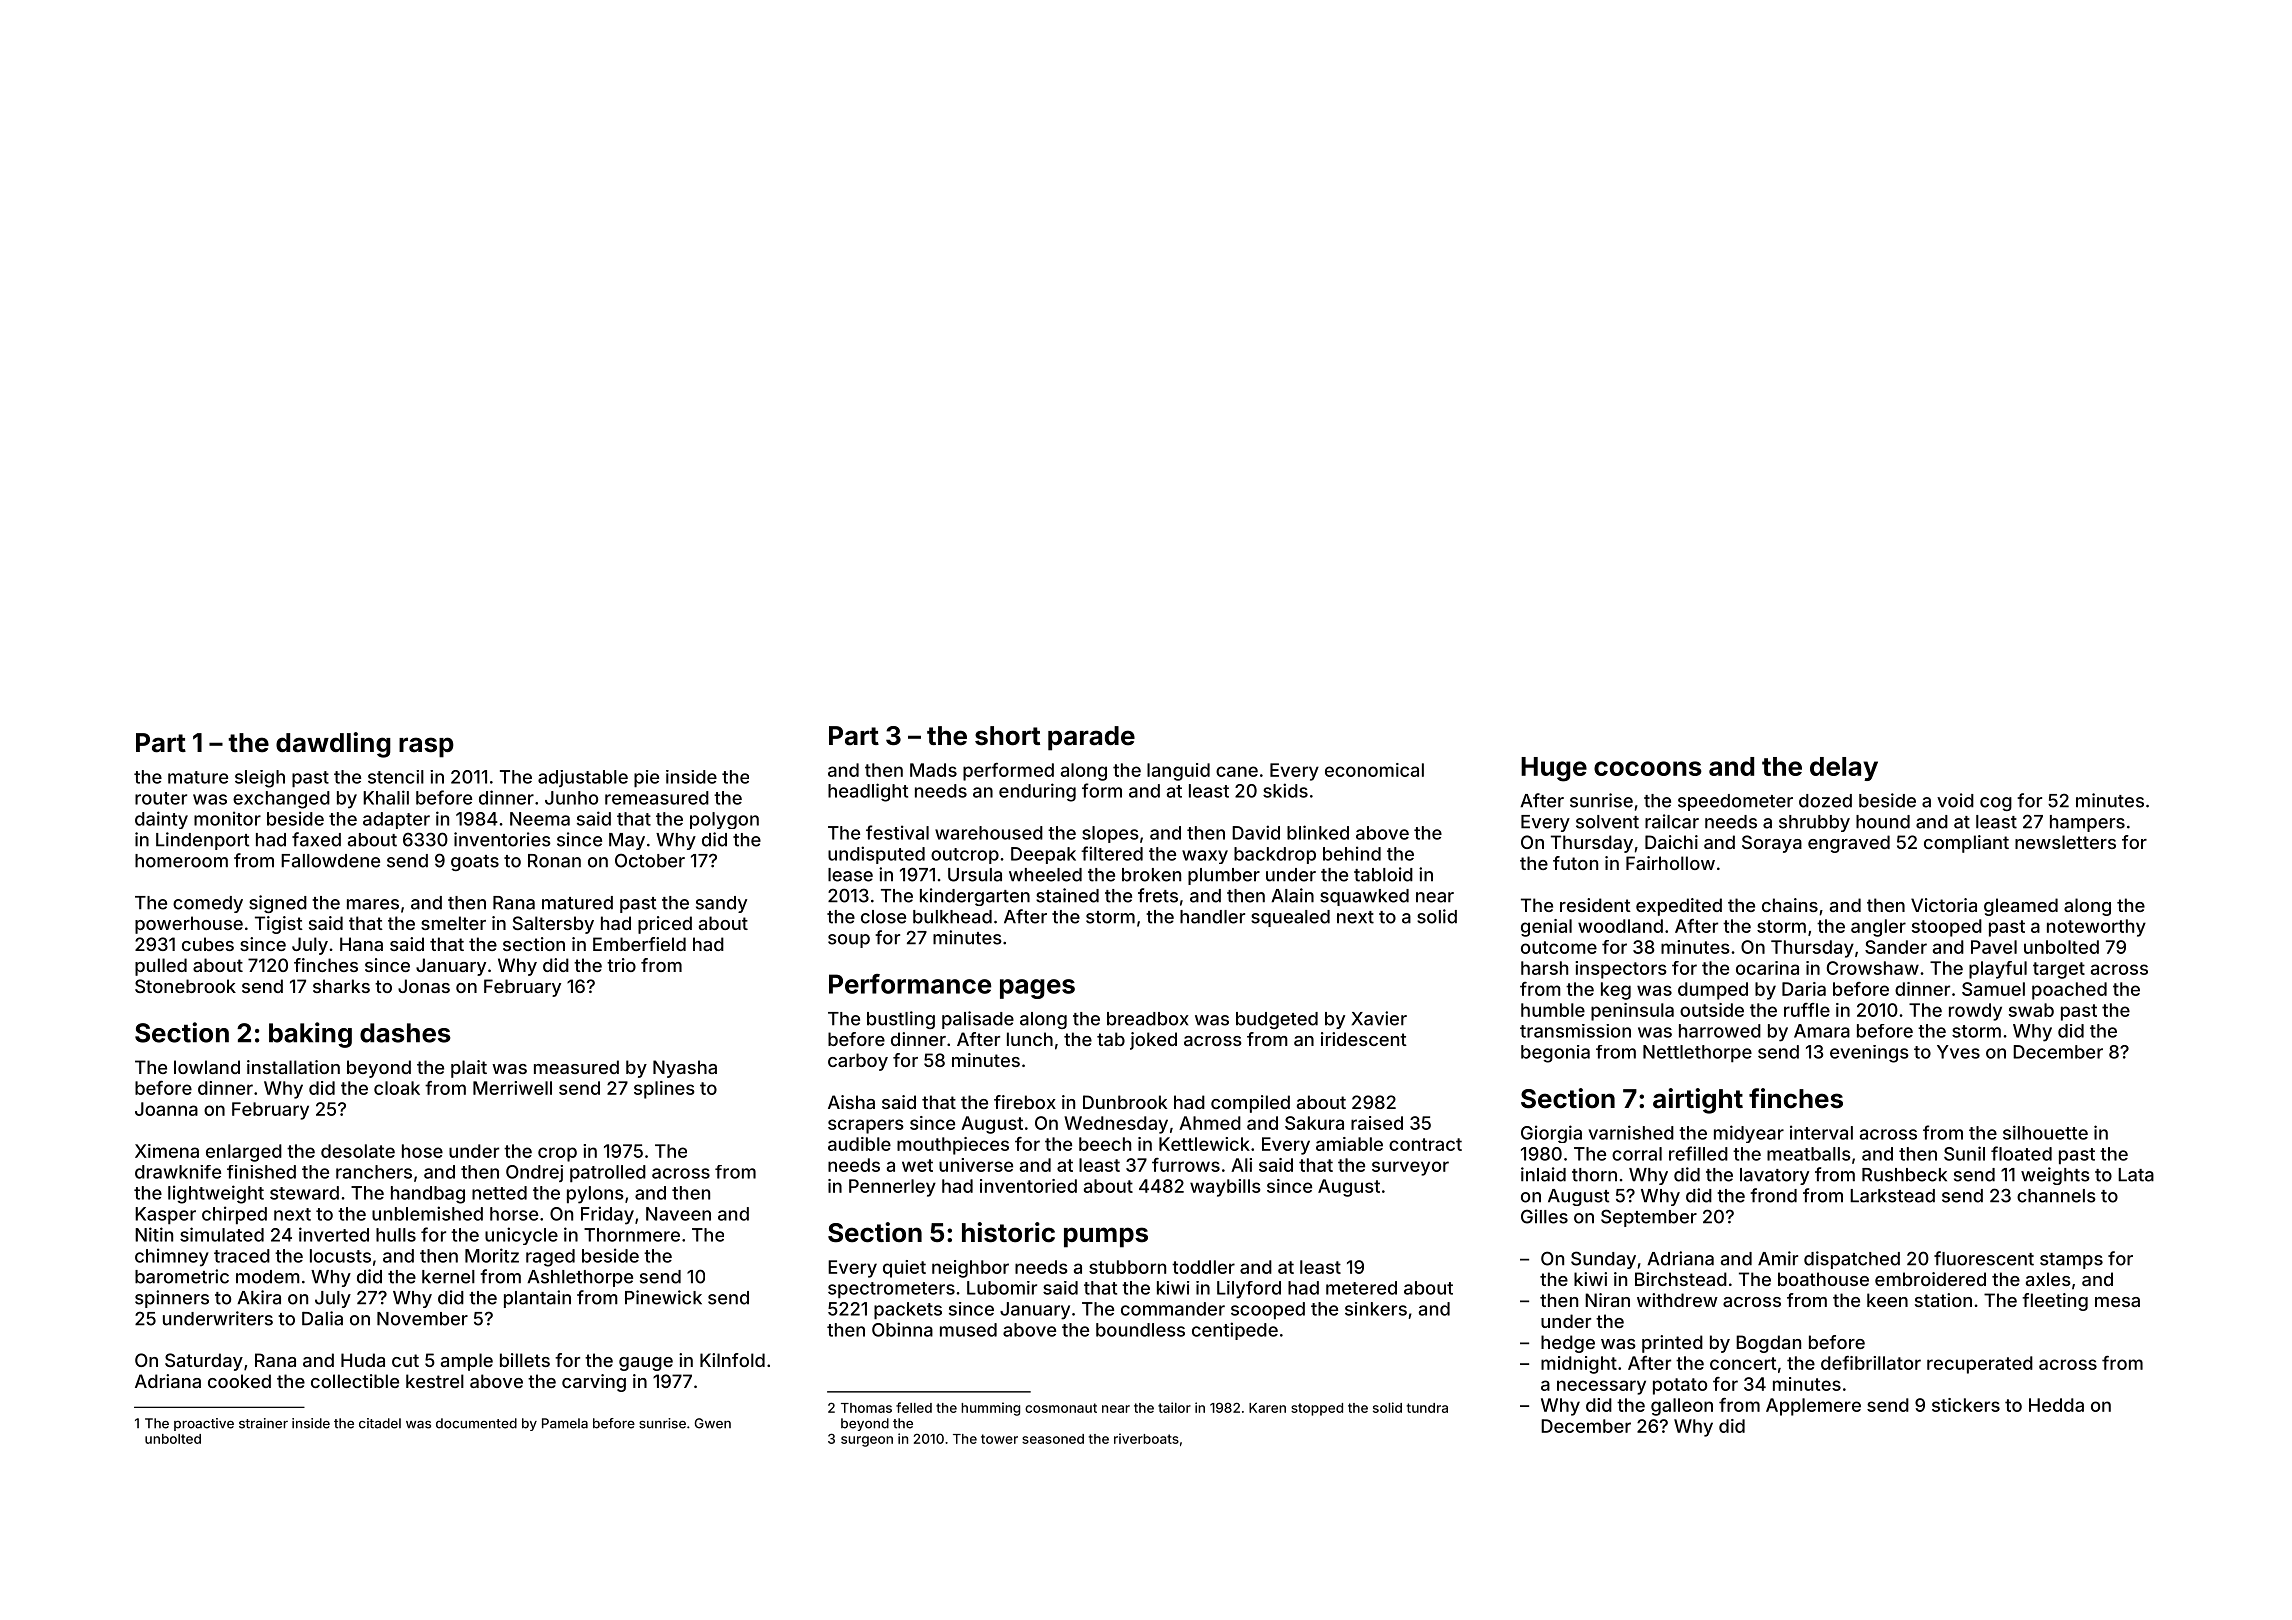 The image size is (2292, 1620). What do you see at coordinates (355, 1381) in the page?
I see `collectible` at bounding box center [355, 1381].
